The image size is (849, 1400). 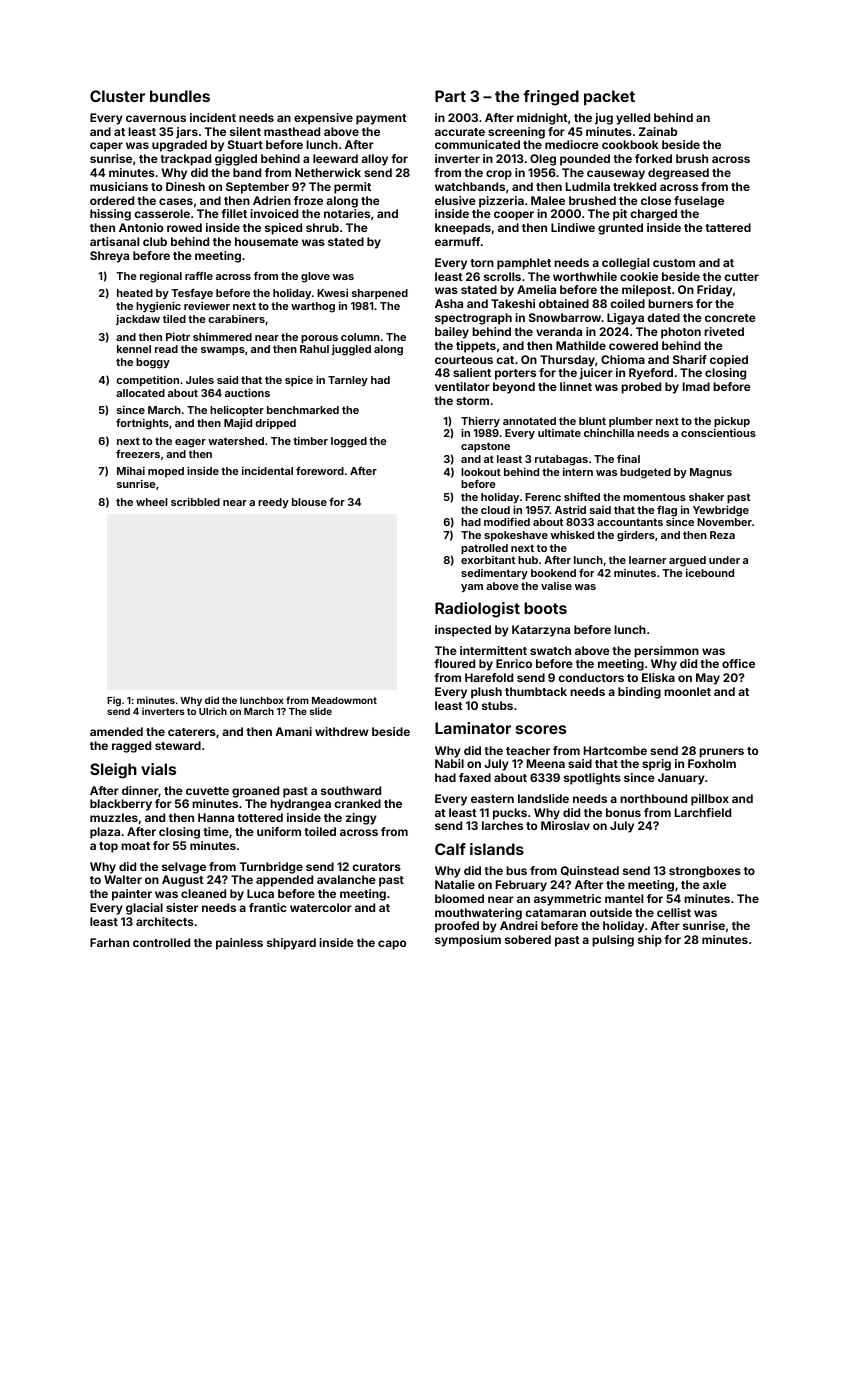 What do you see at coordinates (472, 588) in the screenshot?
I see `yam` at bounding box center [472, 588].
